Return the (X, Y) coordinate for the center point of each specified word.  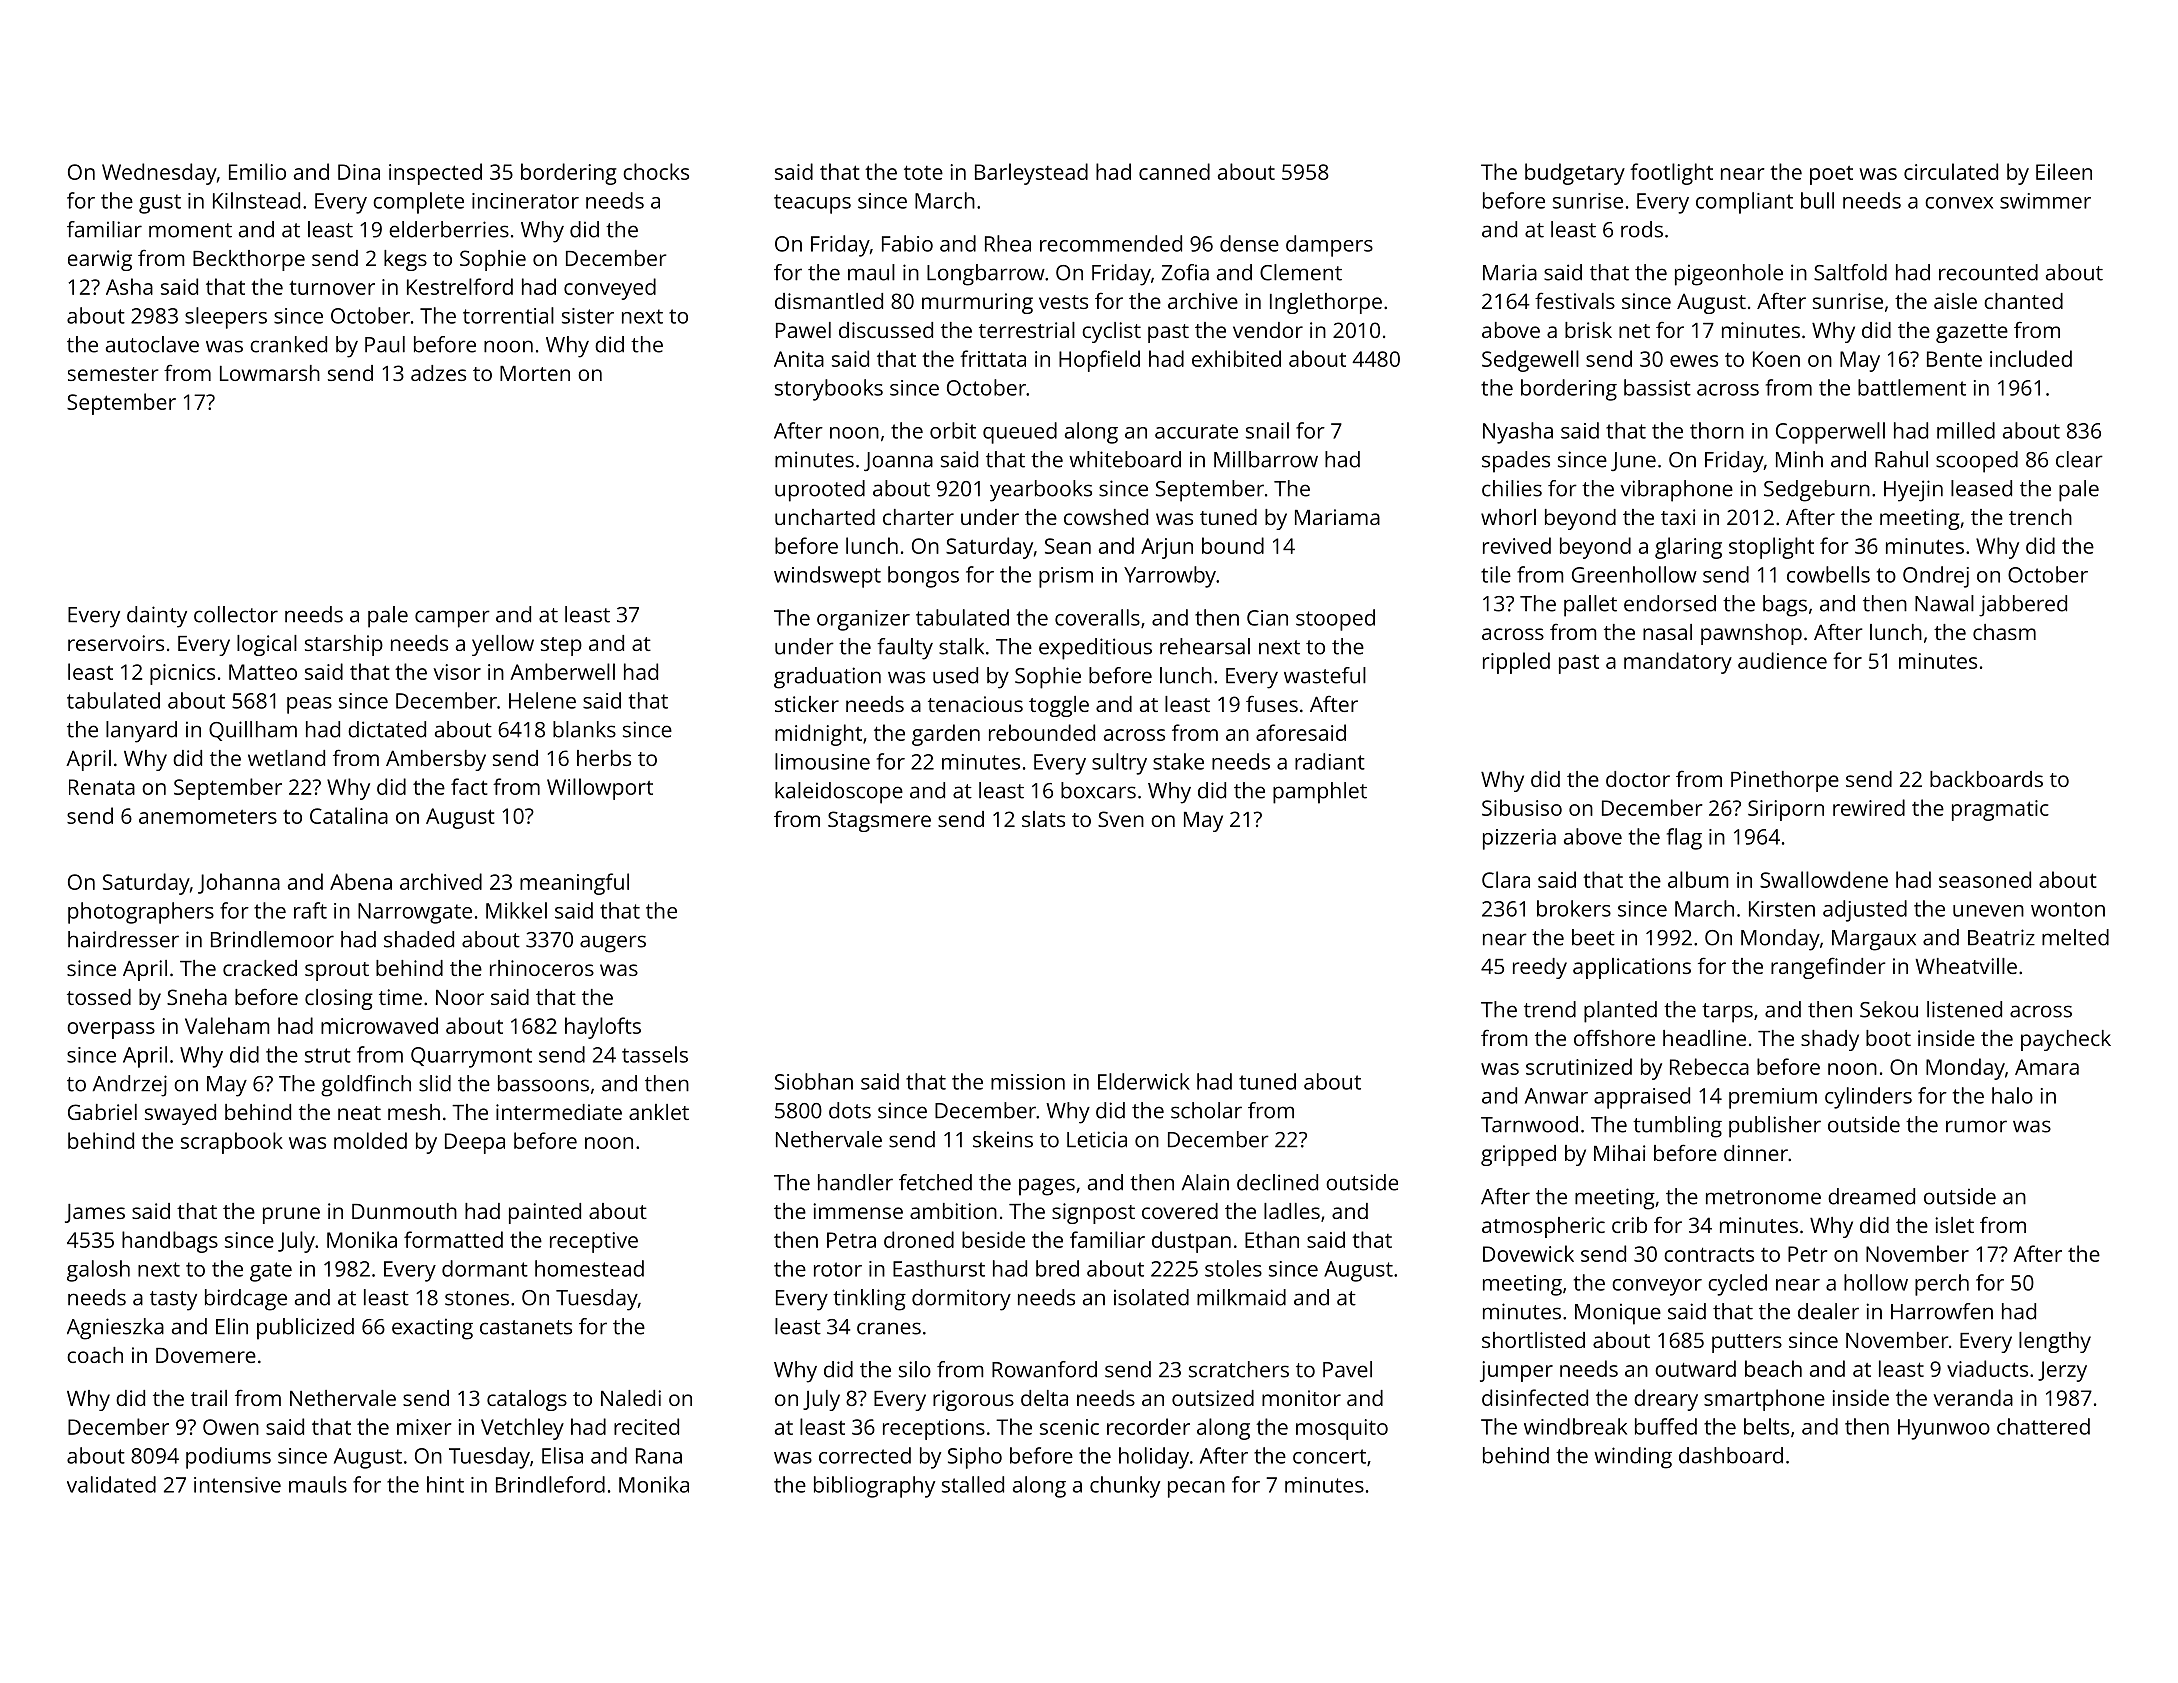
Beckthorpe (249, 260)
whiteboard (1125, 459)
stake (1178, 761)
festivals (1575, 300)
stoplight (1771, 548)
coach (95, 1355)
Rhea (1008, 243)
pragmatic (2000, 810)
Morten (535, 373)
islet (1954, 1225)
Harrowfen (1942, 1311)
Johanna (239, 883)
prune (291, 1215)
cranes (889, 1328)
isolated (1151, 1297)
